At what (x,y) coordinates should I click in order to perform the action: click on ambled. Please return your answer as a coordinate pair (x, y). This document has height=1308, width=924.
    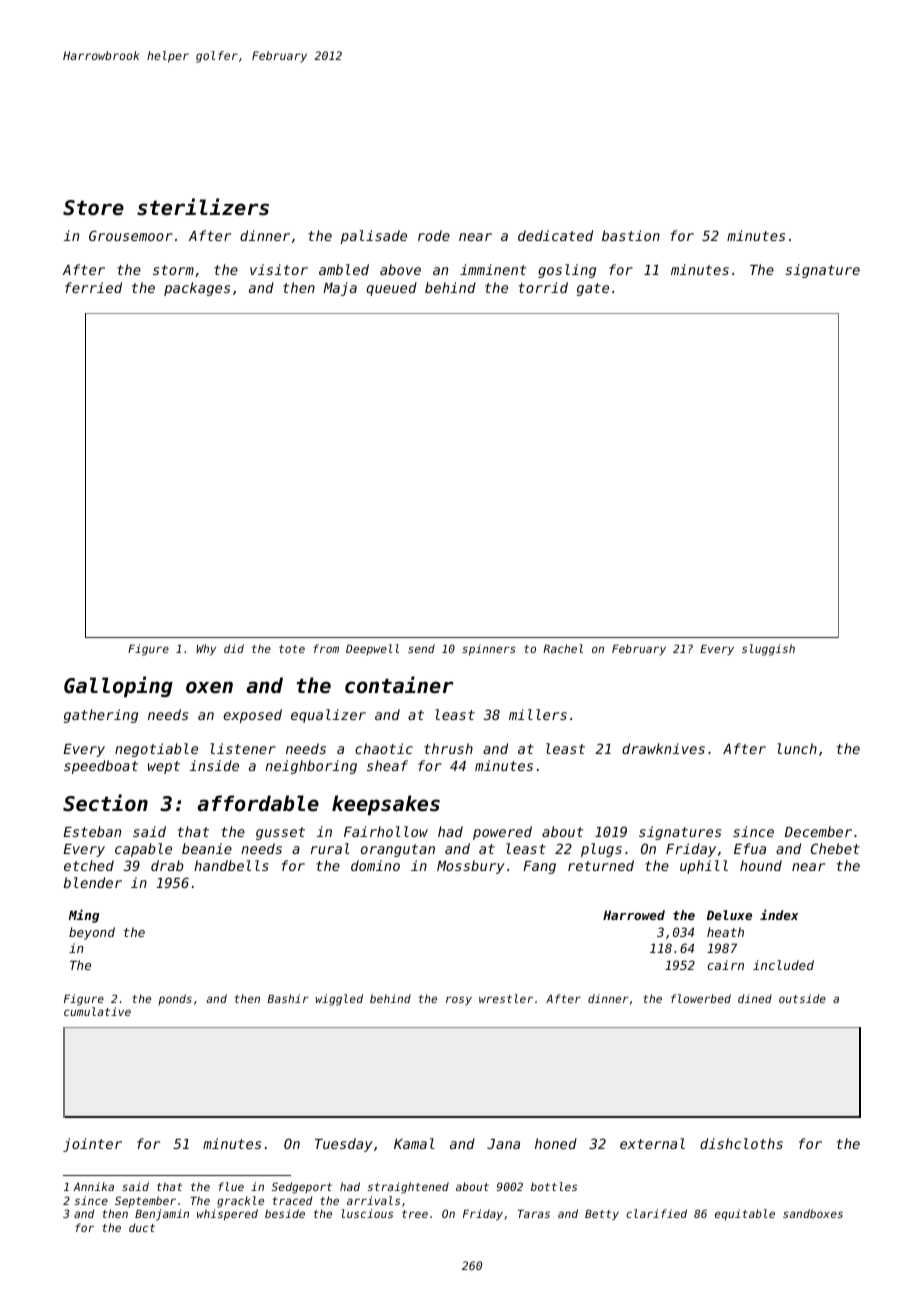
    Looking at the image, I should click on (344, 269).
